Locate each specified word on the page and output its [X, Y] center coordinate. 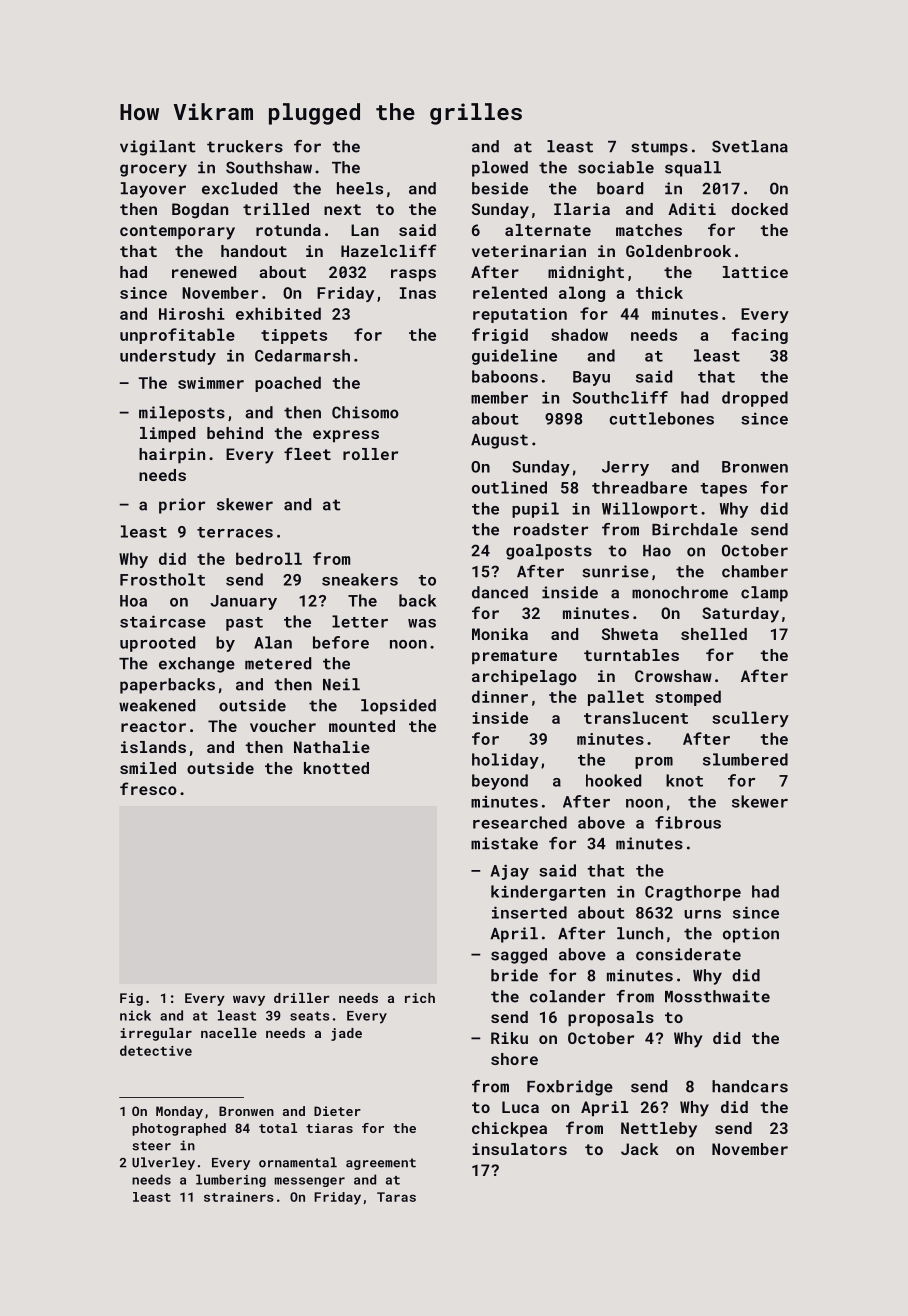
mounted [362, 726]
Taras [396, 1197]
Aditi [692, 209]
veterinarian [529, 251]
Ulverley [163, 1163]
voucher [283, 726]
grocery [153, 170]
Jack [640, 1149]
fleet [307, 453]
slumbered [745, 759]
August [499, 441]
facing [760, 336]
